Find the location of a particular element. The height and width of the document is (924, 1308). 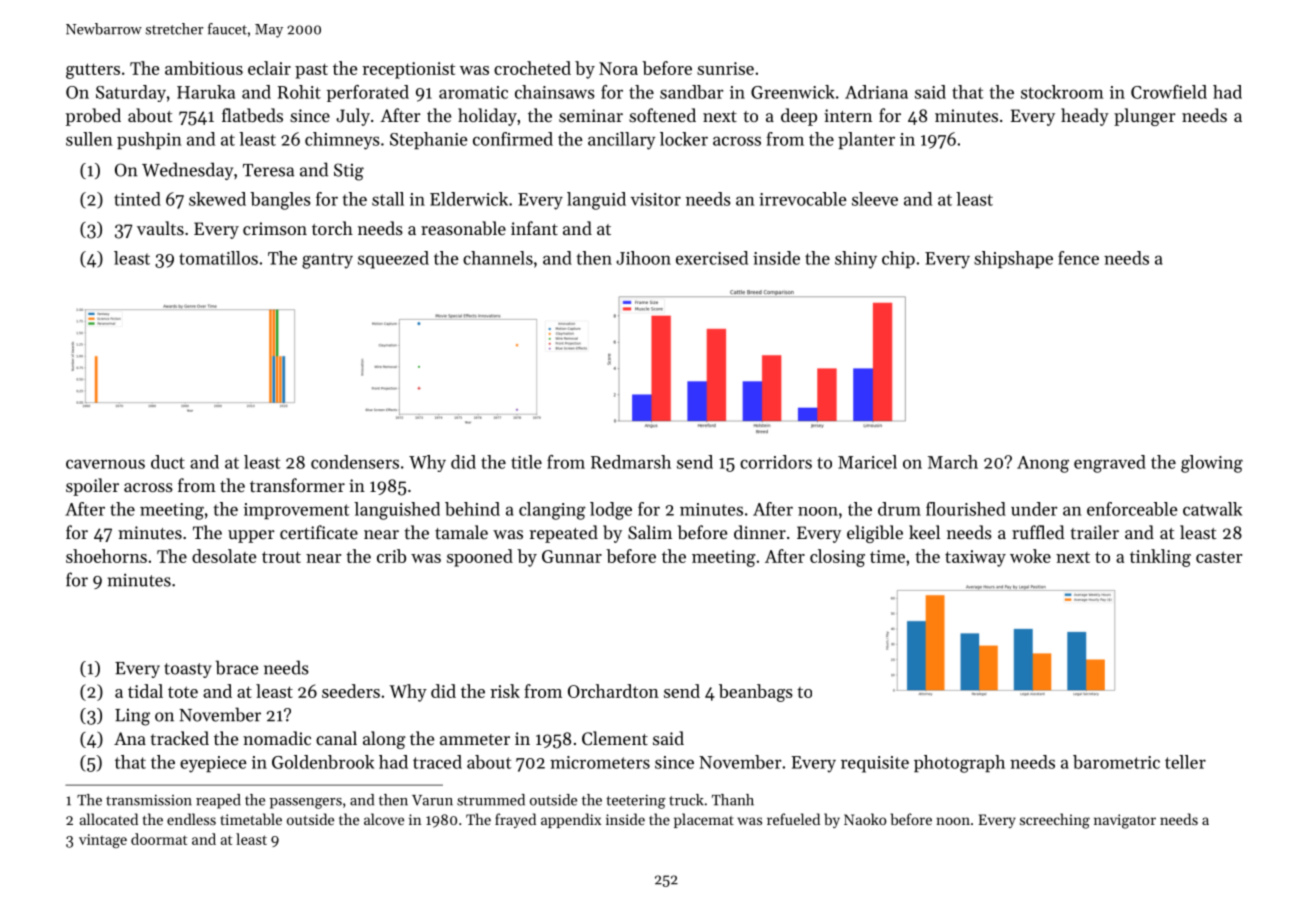

Redmarsh is located at coordinates (631, 462).
